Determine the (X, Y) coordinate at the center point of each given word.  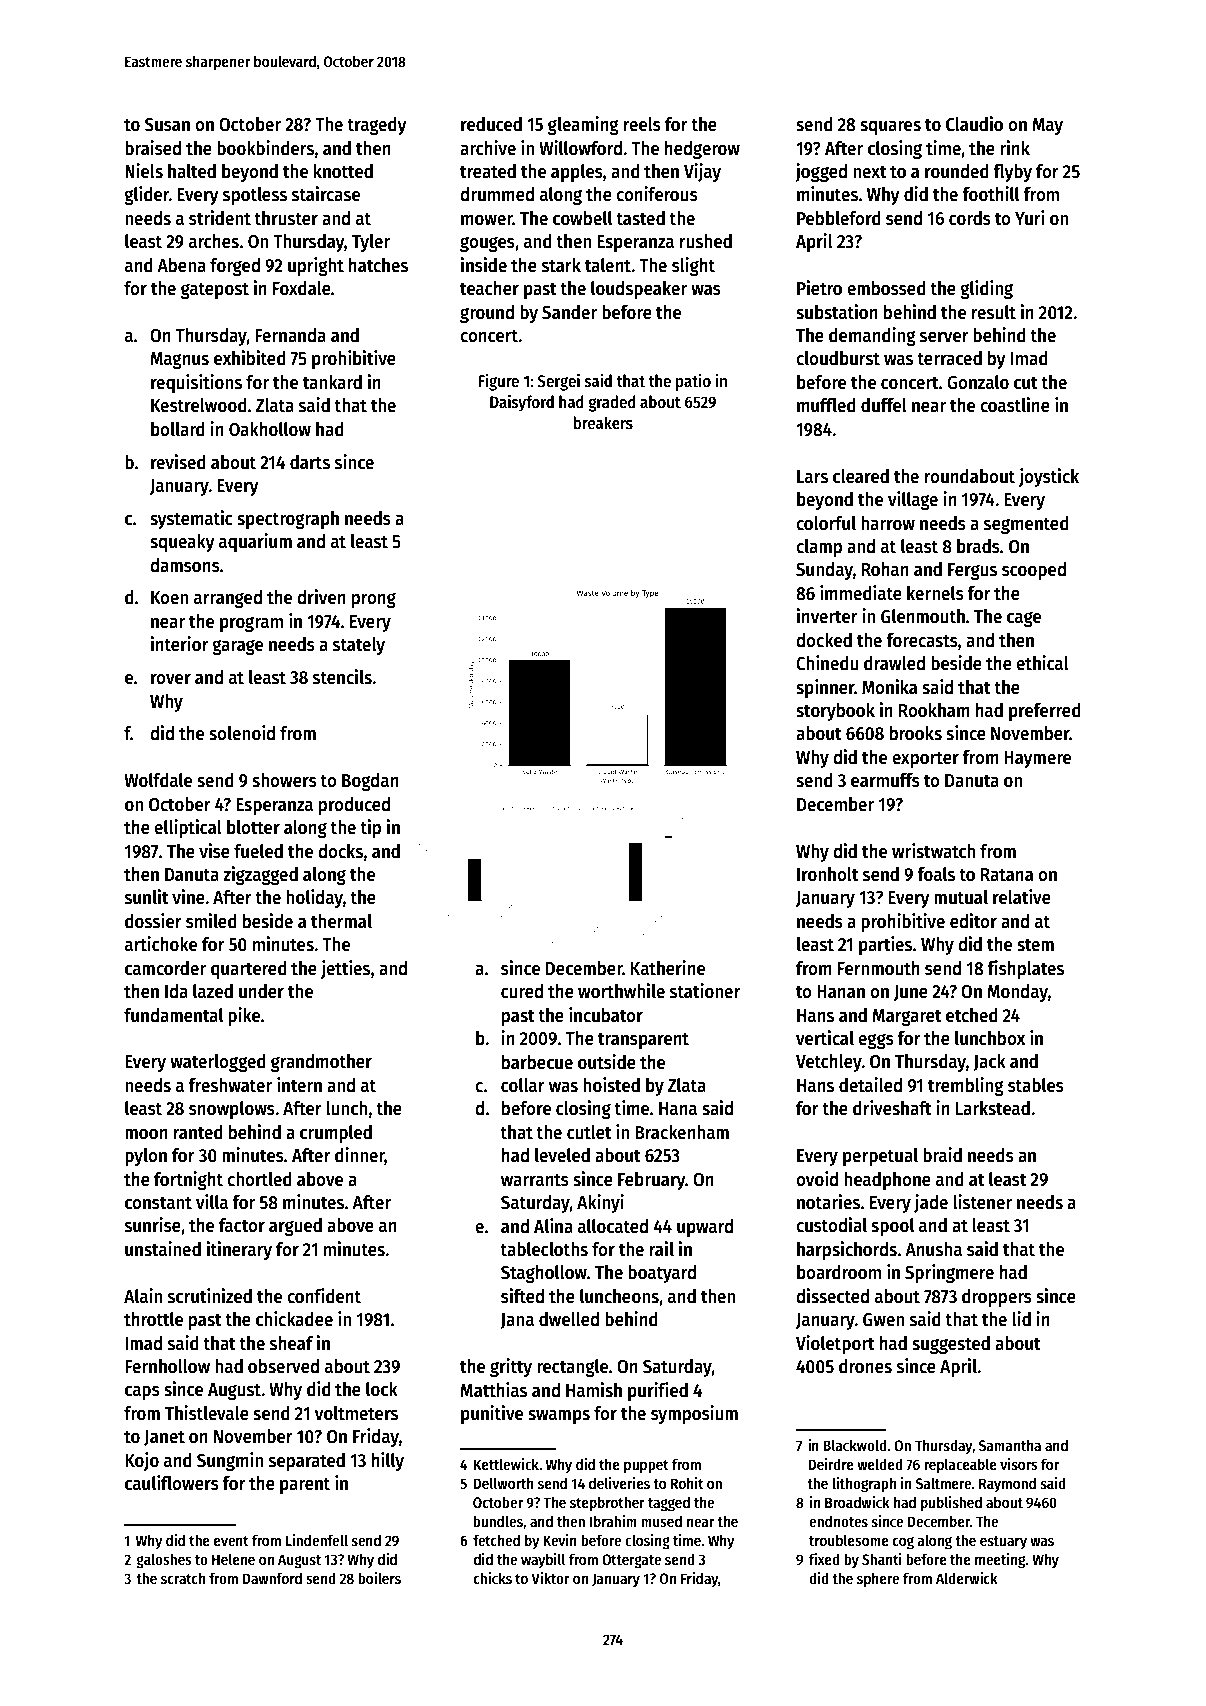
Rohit (687, 1483)
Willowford (580, 148)
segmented (1026, 525)
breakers (603, 423)
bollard (178, 429)
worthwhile (621, 991)
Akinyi (600, 1203)
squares (890, 128)
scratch (183, 1578)
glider (146, 195)
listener (982, 1202)
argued (295, 1227)
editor (973, 921)
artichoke (161, 944)
